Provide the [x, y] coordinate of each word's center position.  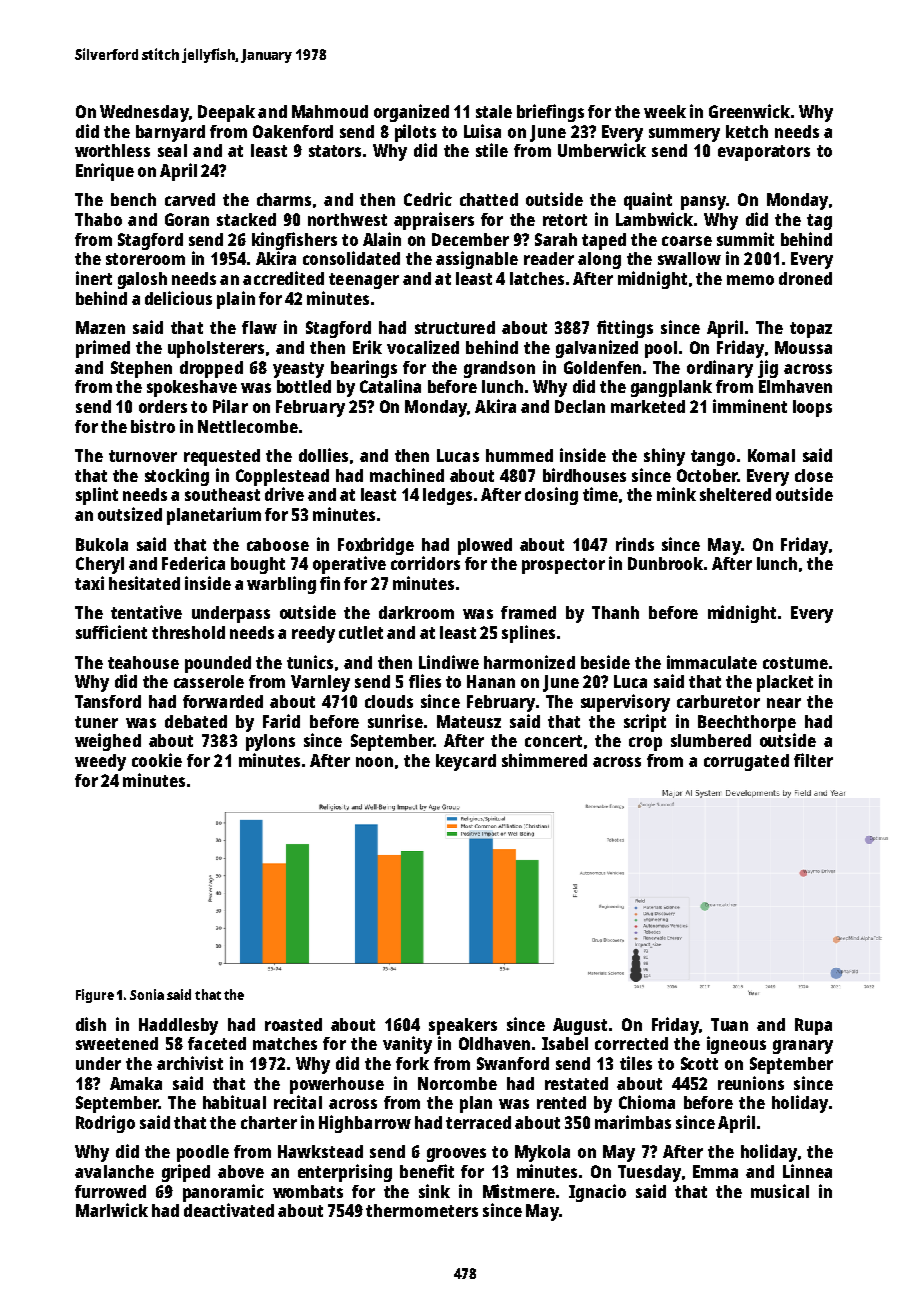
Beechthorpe [747, 723]
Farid [281, 721]
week [665, 111]
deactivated [229, 1210]
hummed [519, 455]
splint [97, 496]
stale [494, 111]
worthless [112, 150]
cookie [157, 760]
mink [676, 494]
